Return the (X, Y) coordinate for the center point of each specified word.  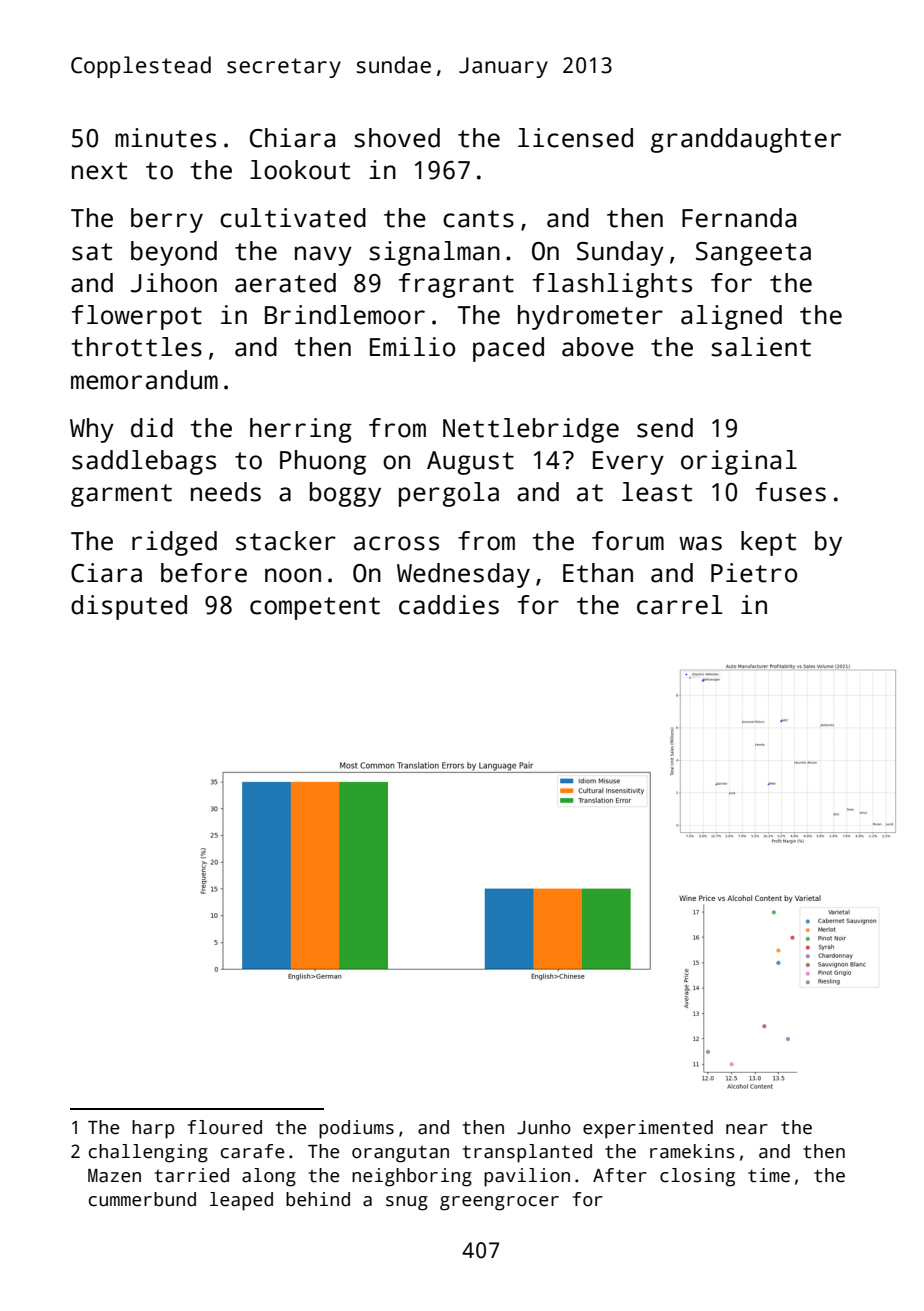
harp (153, 1129)
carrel (680, 605)
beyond (174, 253)
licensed (575, 138)
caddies (449, 605)
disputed (129, 607)
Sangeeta (753, 254)
